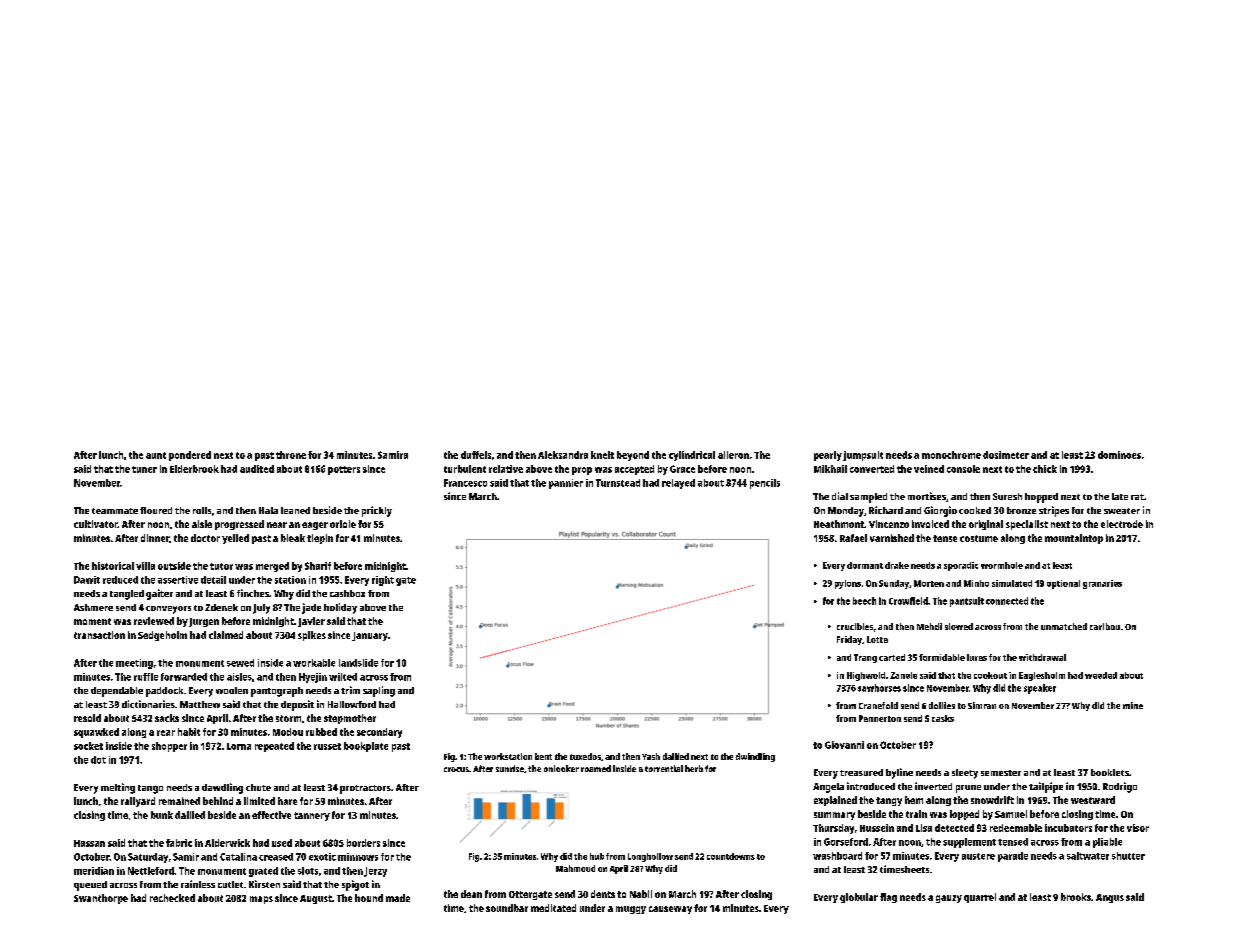 This screenshot has height=952, width=1233. Describe the element at coordinates (755, 757) in the screenshot. I see `dwindling` at that location.
